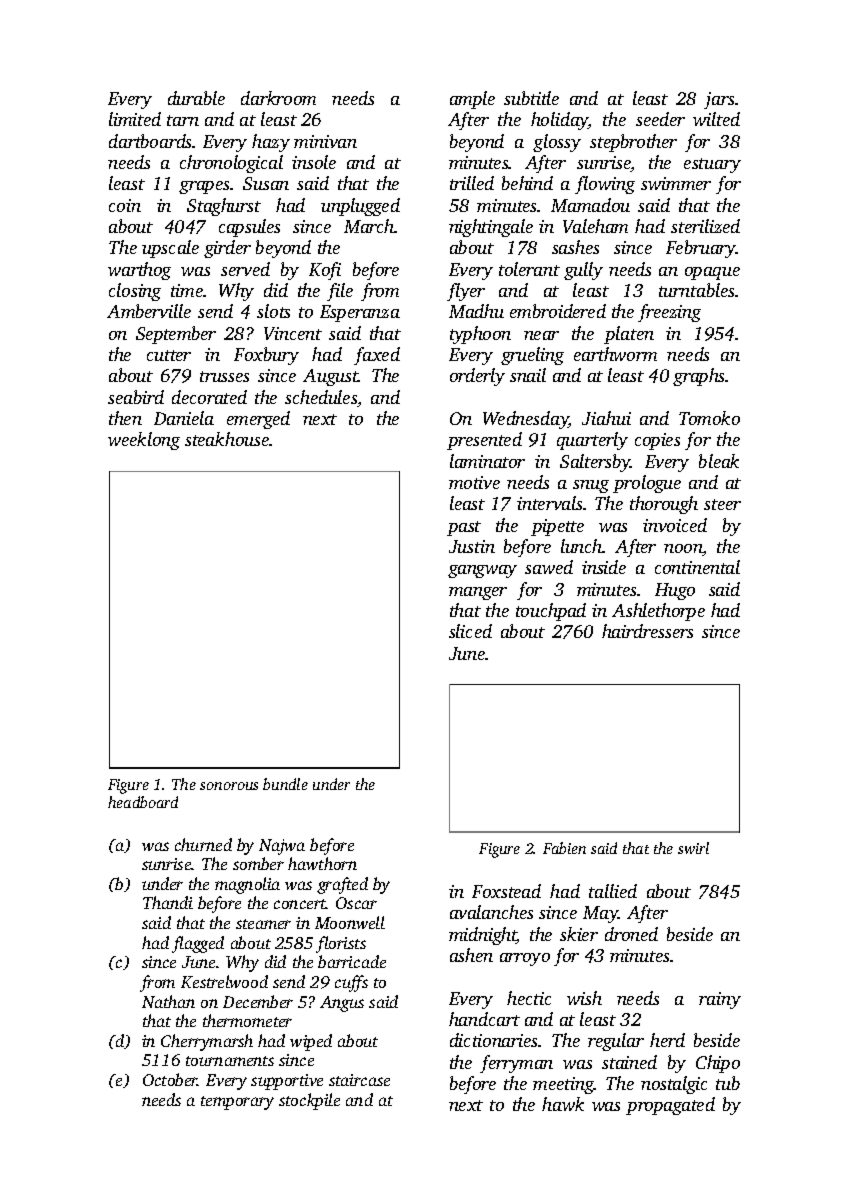 The width and height of the screenshot is (849, 1204). I want to click on October, so click(170, 1079).
